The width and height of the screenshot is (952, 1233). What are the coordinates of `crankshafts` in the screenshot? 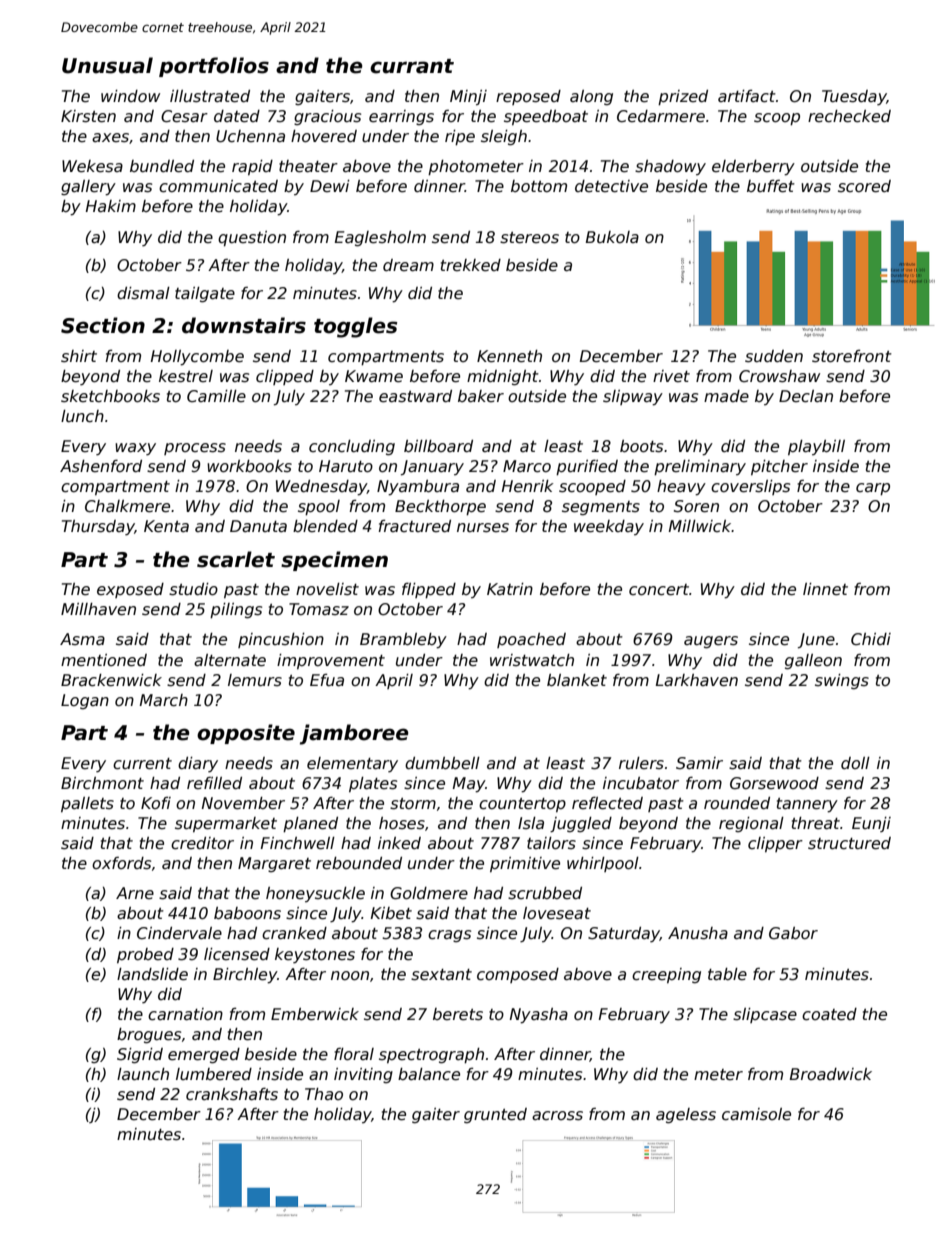 It's located at (232, 1094).
